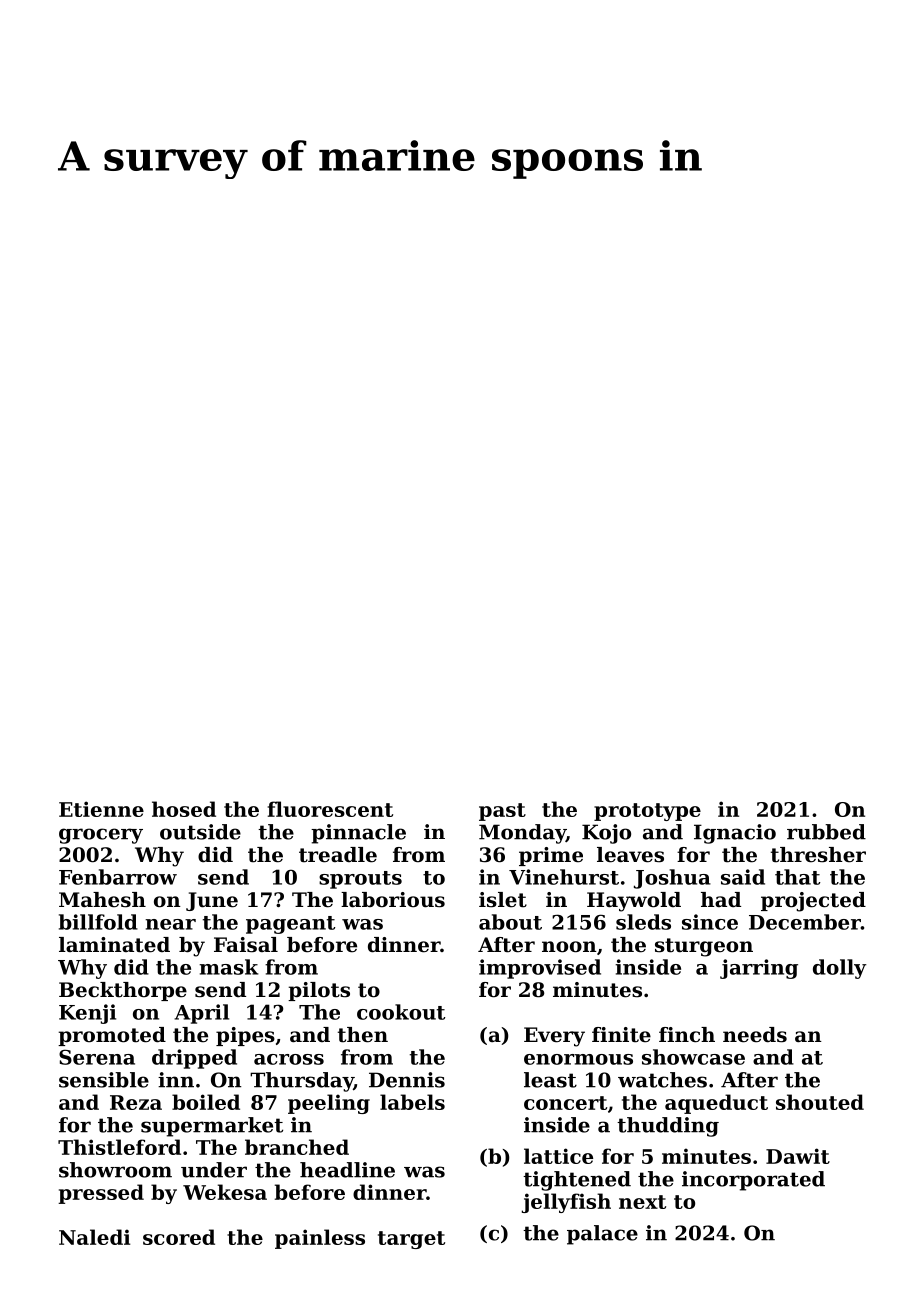 The height and width of the document is (1314, 924). What do you see at coordinates (840, 969) in the document?
I see `dolly` at bounding box center [840, 969].
